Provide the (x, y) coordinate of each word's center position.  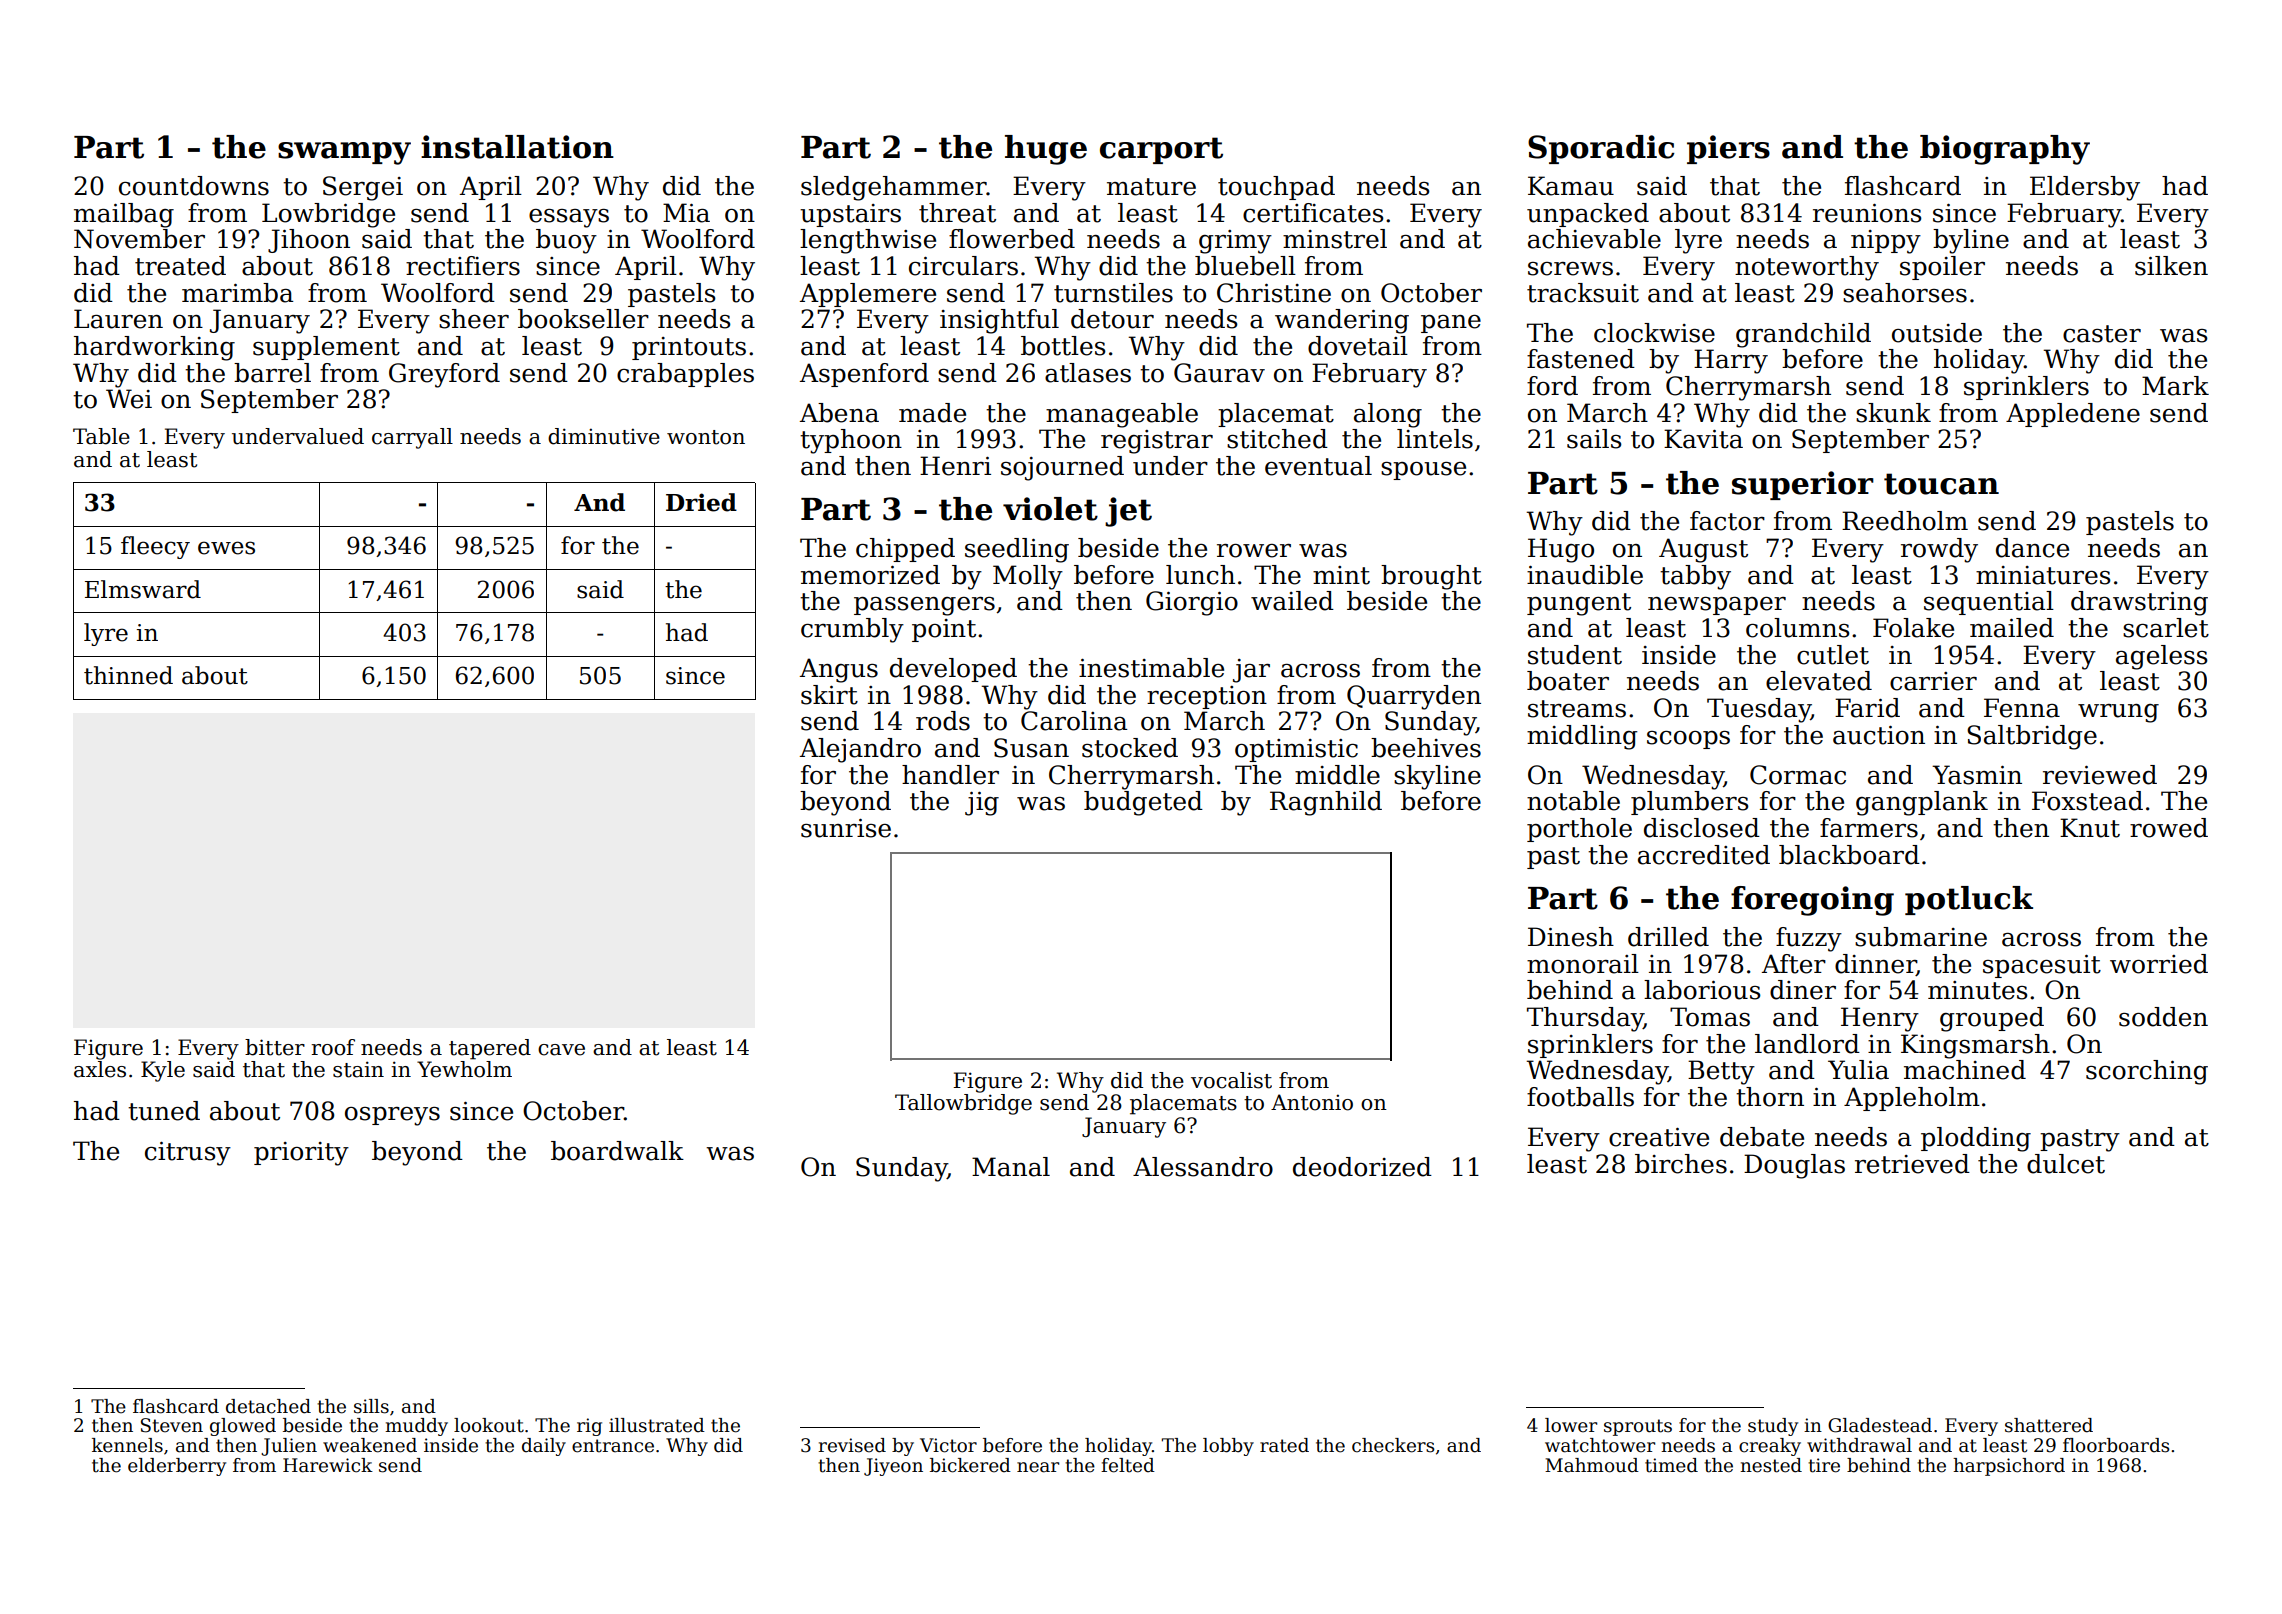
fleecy (155, 547)
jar (1251, 671)
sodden (2163, 1017)
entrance (613, 1446)
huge (1046, 150)
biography (2005, 150)
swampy (344, 153)
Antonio (1312, 1102)
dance (2032, 548)
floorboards (2116, 1445)
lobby (1228, 1447)
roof (333, 1047)
